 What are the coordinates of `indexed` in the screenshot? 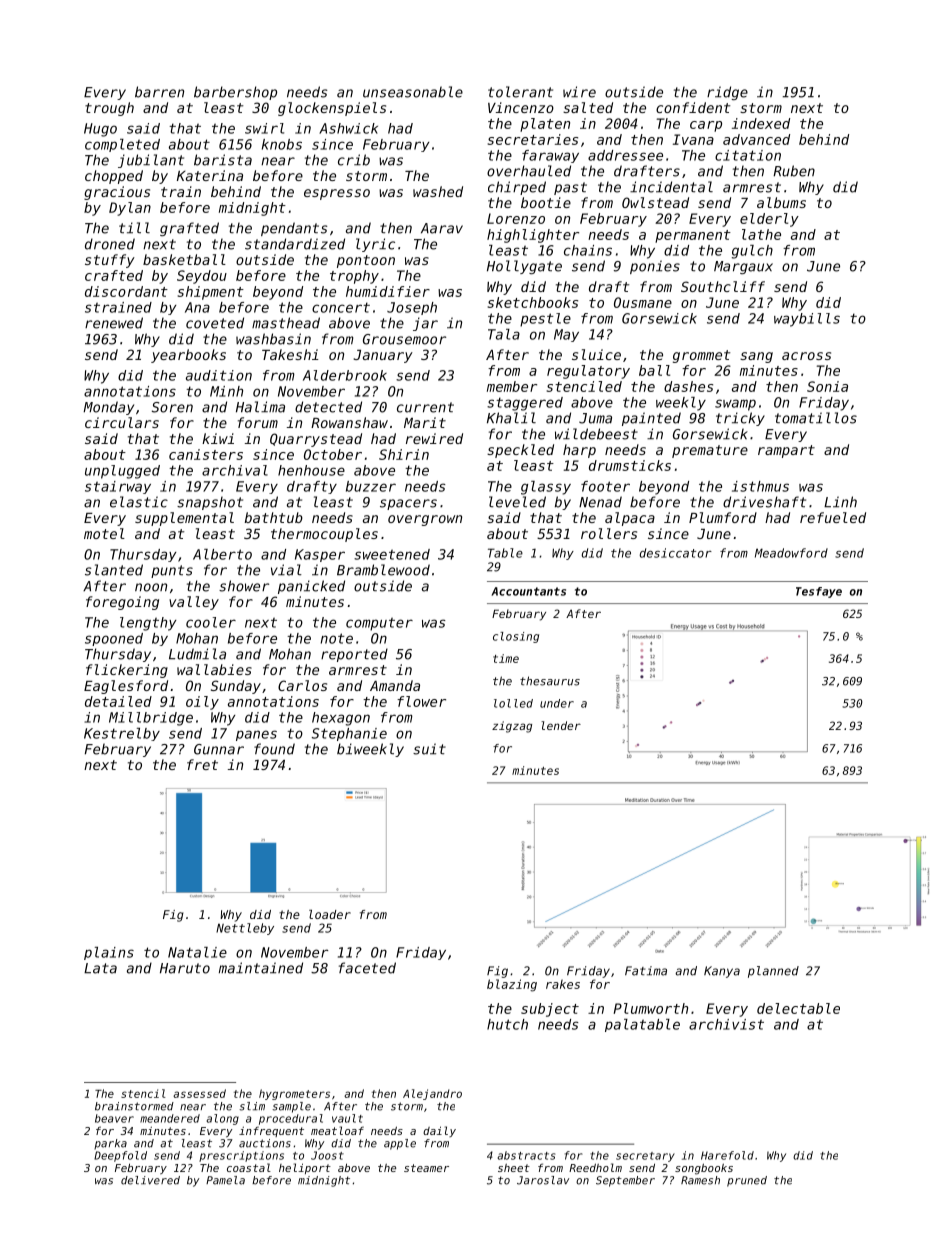 It's located at (761, 123).
